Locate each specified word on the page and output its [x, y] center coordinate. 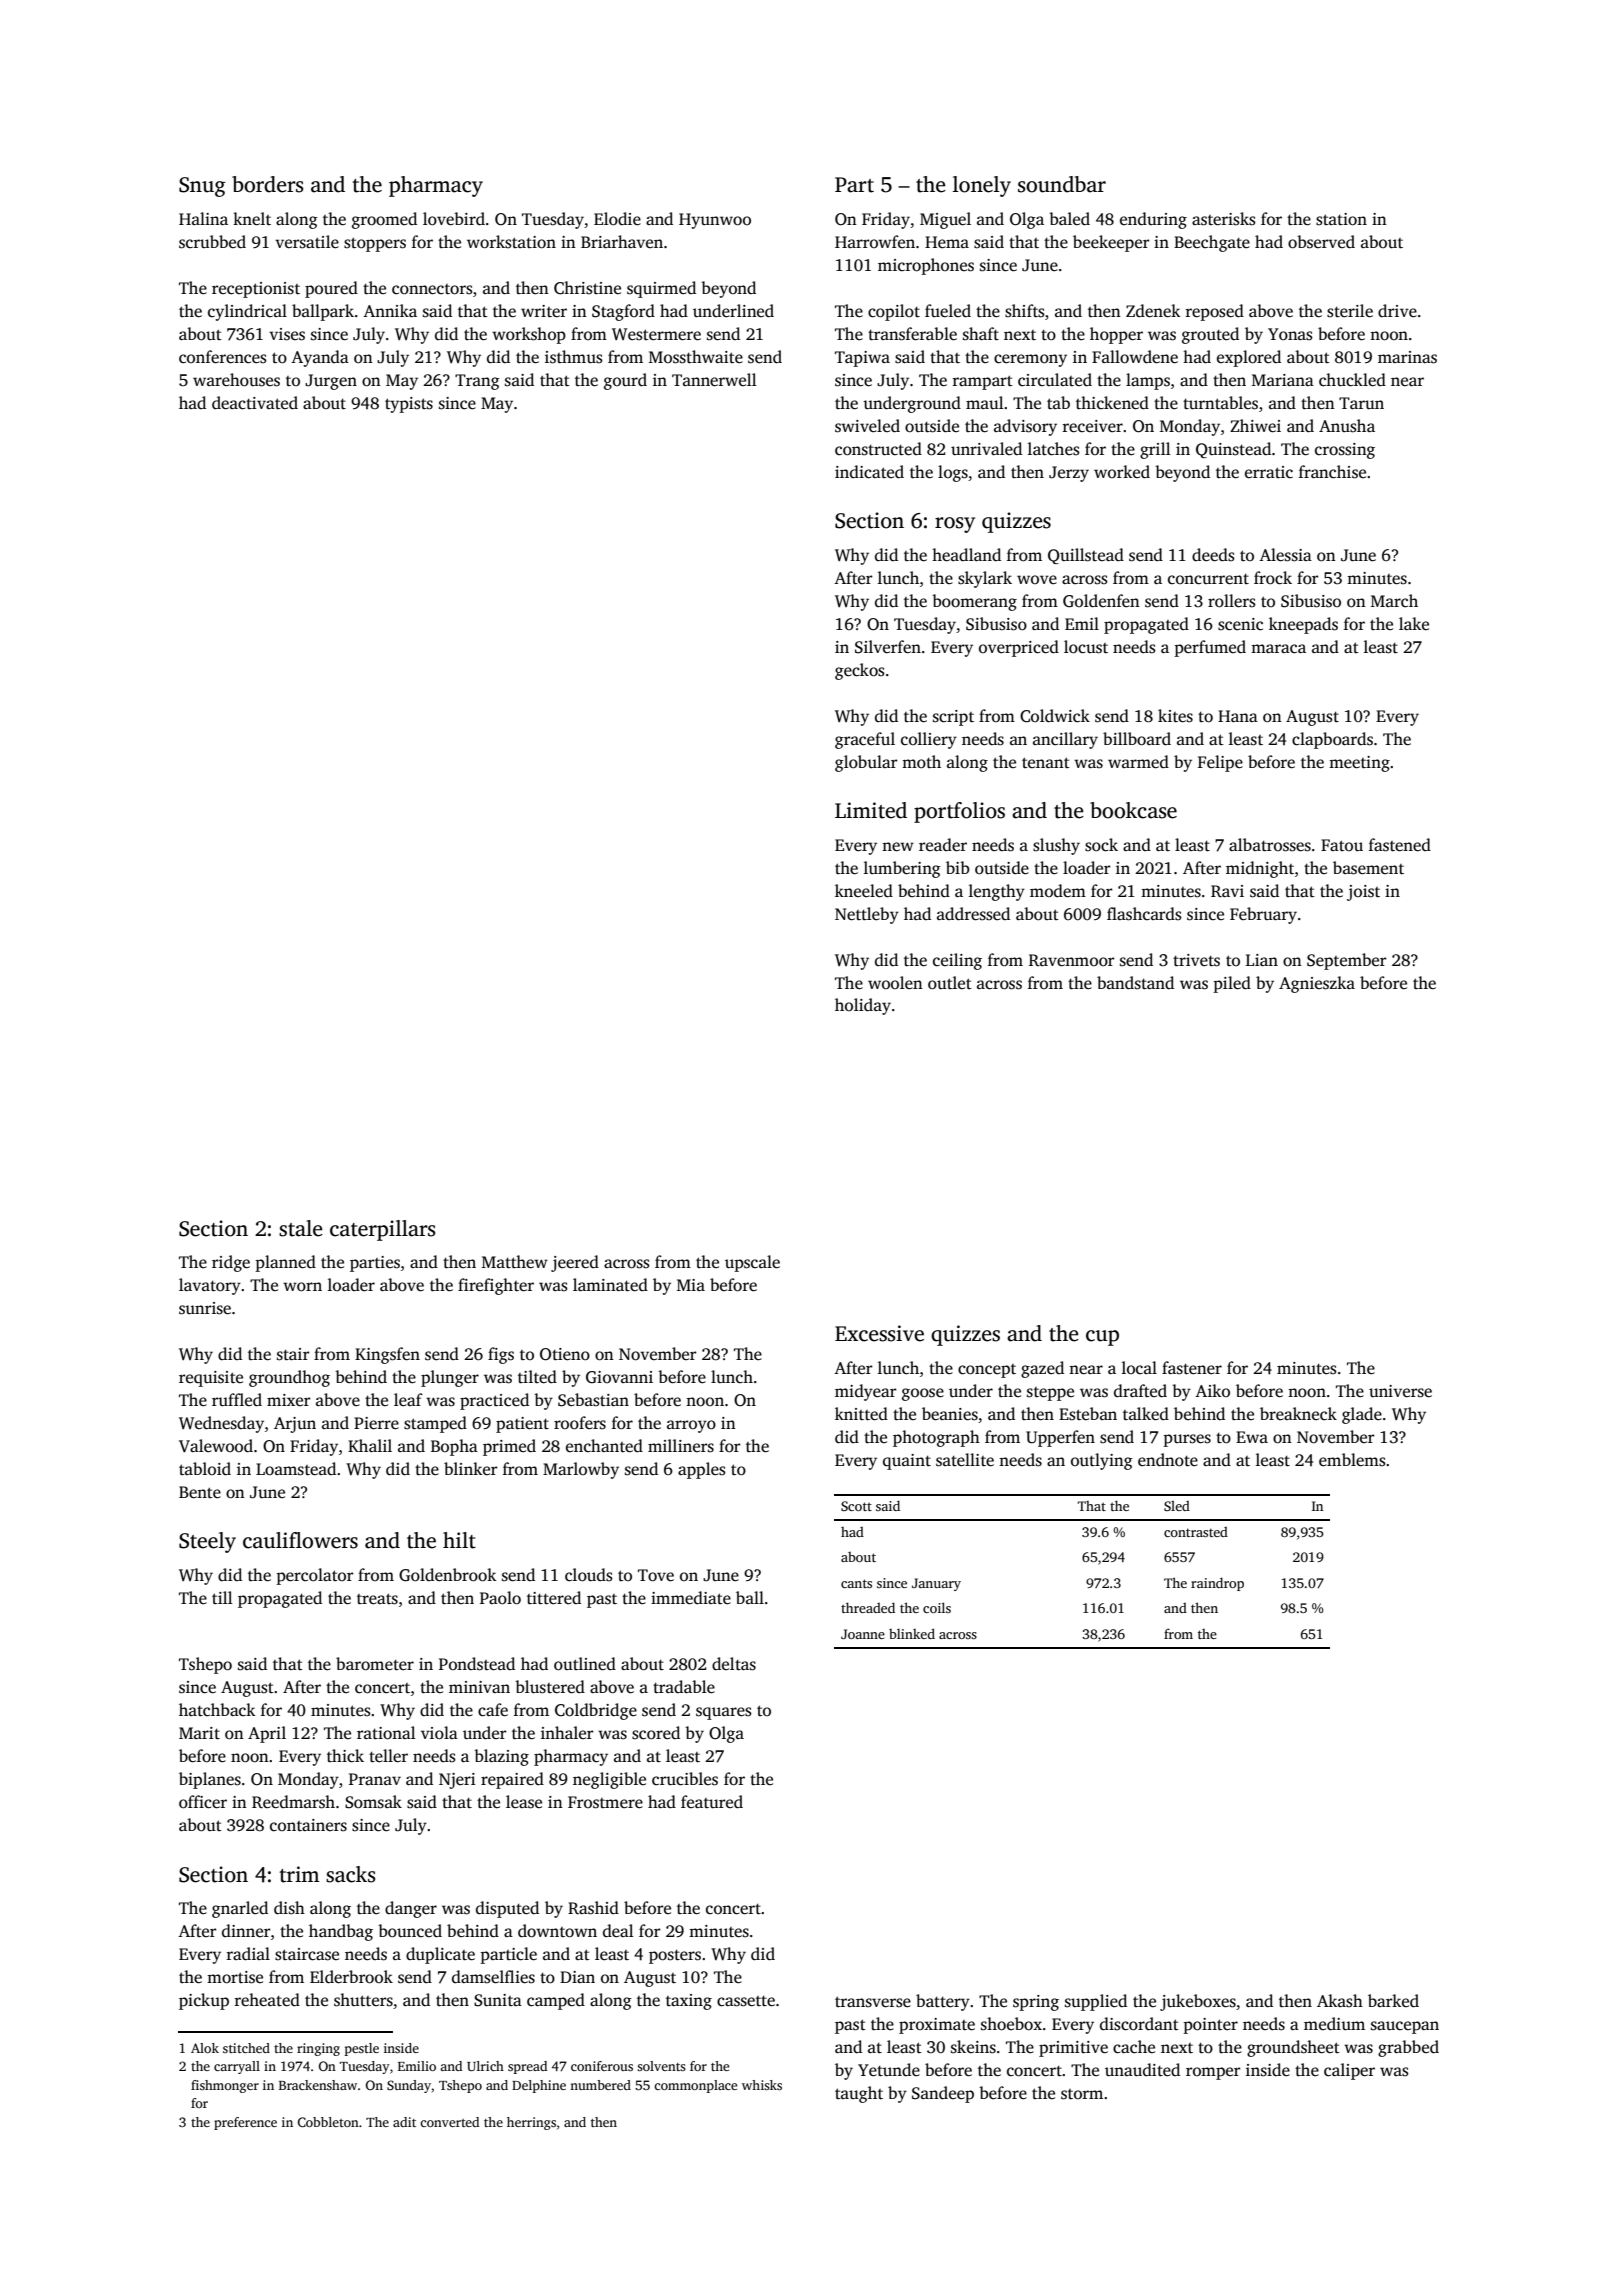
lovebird [454, 219]
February [1263, 915]
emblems [1352, 1460]
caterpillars [382, 1230]
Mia [691, 1285]
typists [409, 405]
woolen [895, 983]
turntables [1220, 403]
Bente [200, 1492]
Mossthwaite [696, 357]
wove [1037, 580]
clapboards [1332, 740]
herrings [531, 2123]
